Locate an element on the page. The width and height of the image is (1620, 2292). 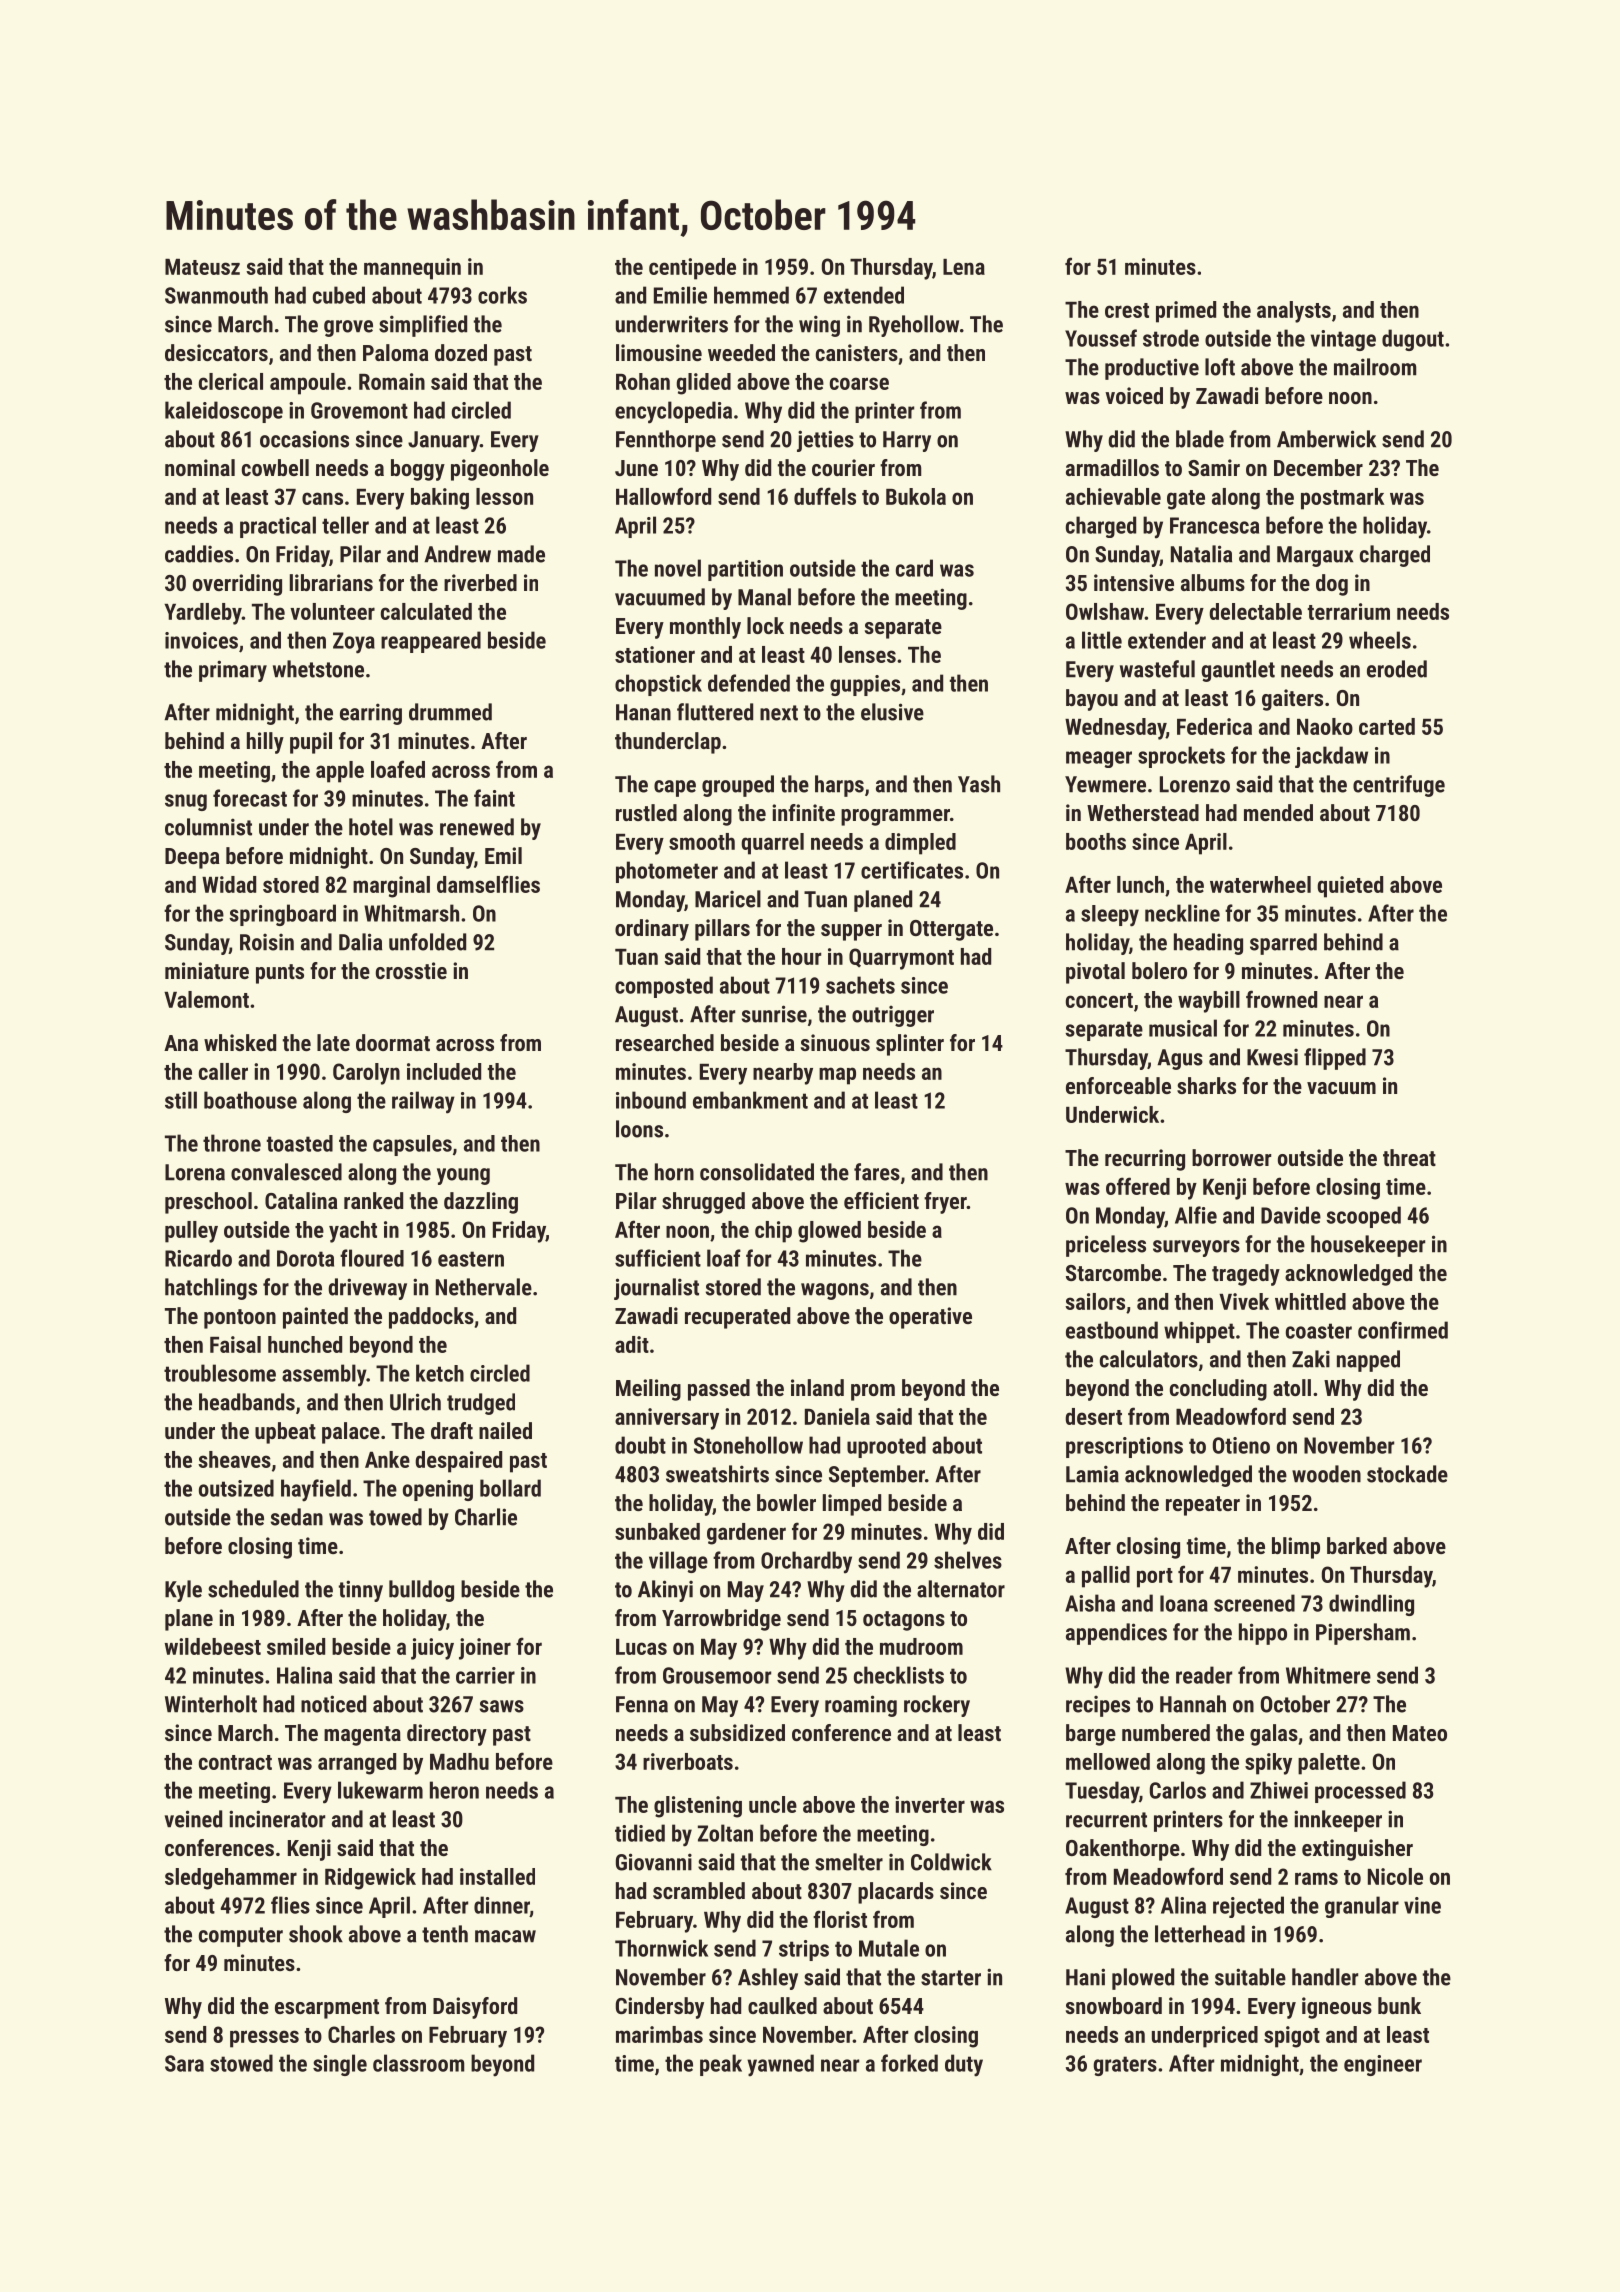
processed is located at coordinates (1360, 1792).
